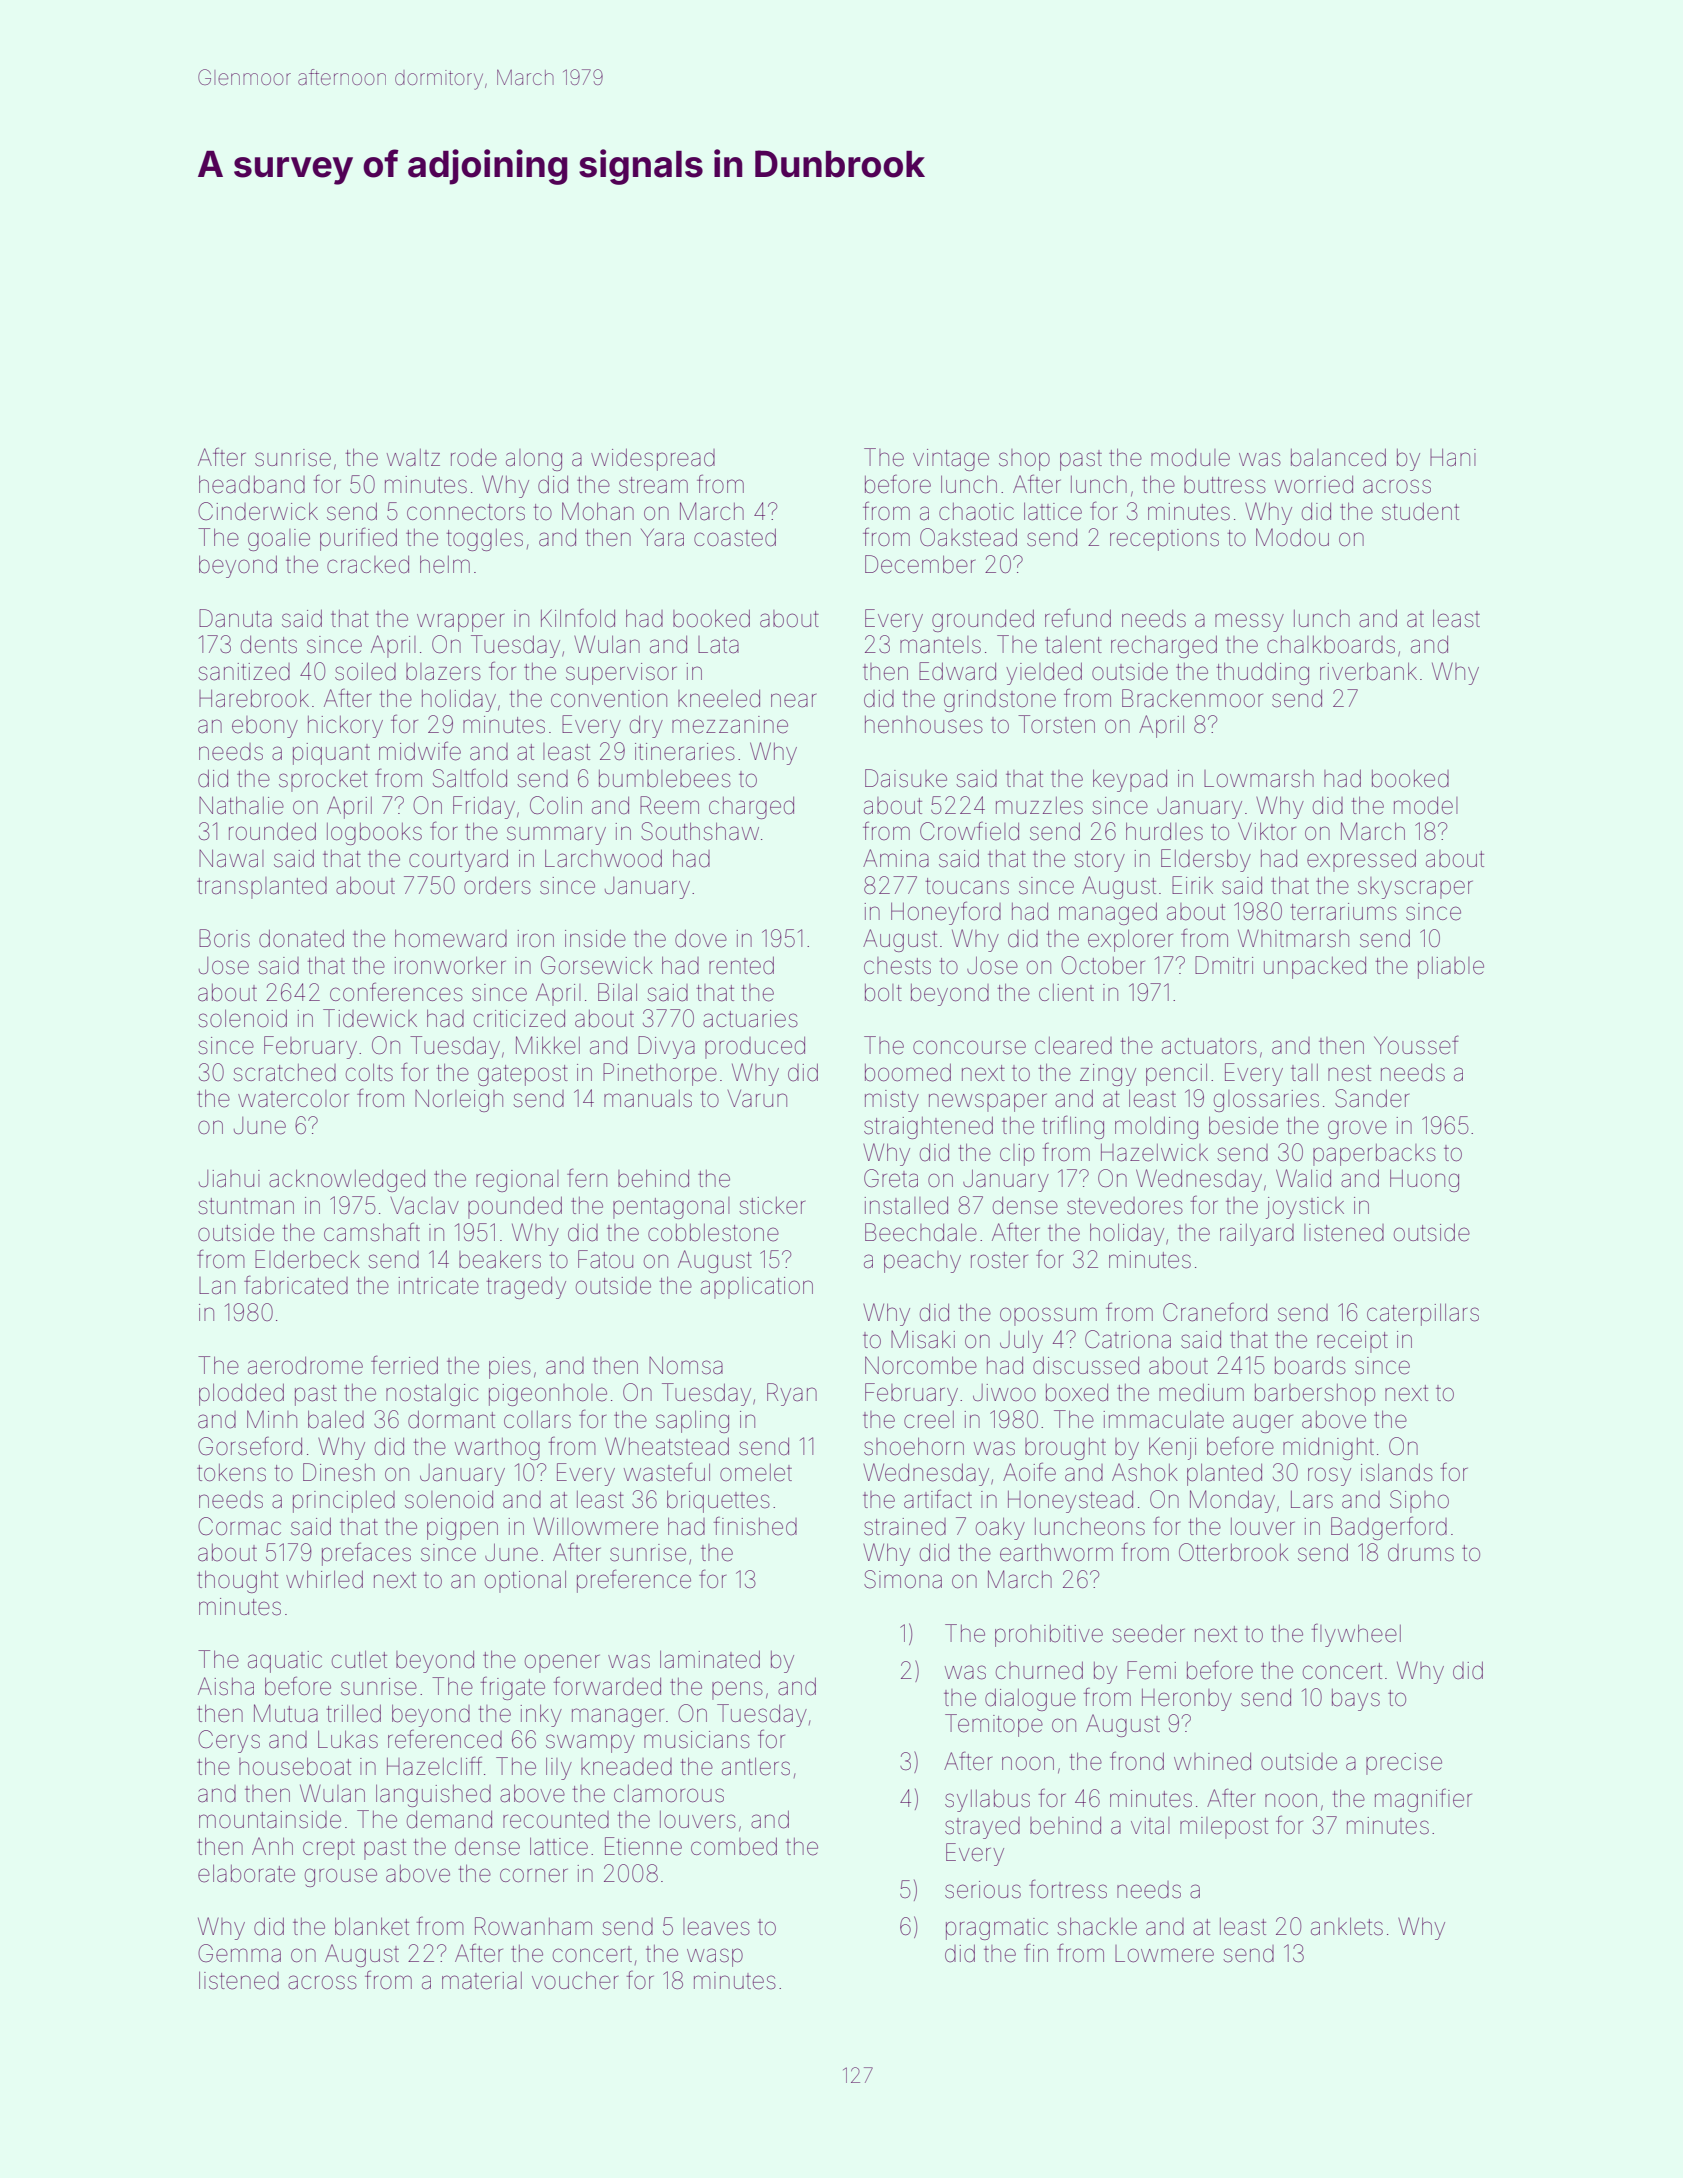  Describe the element at coordinates (737, 1690) in the screenshot. I see `pens` at that location.
